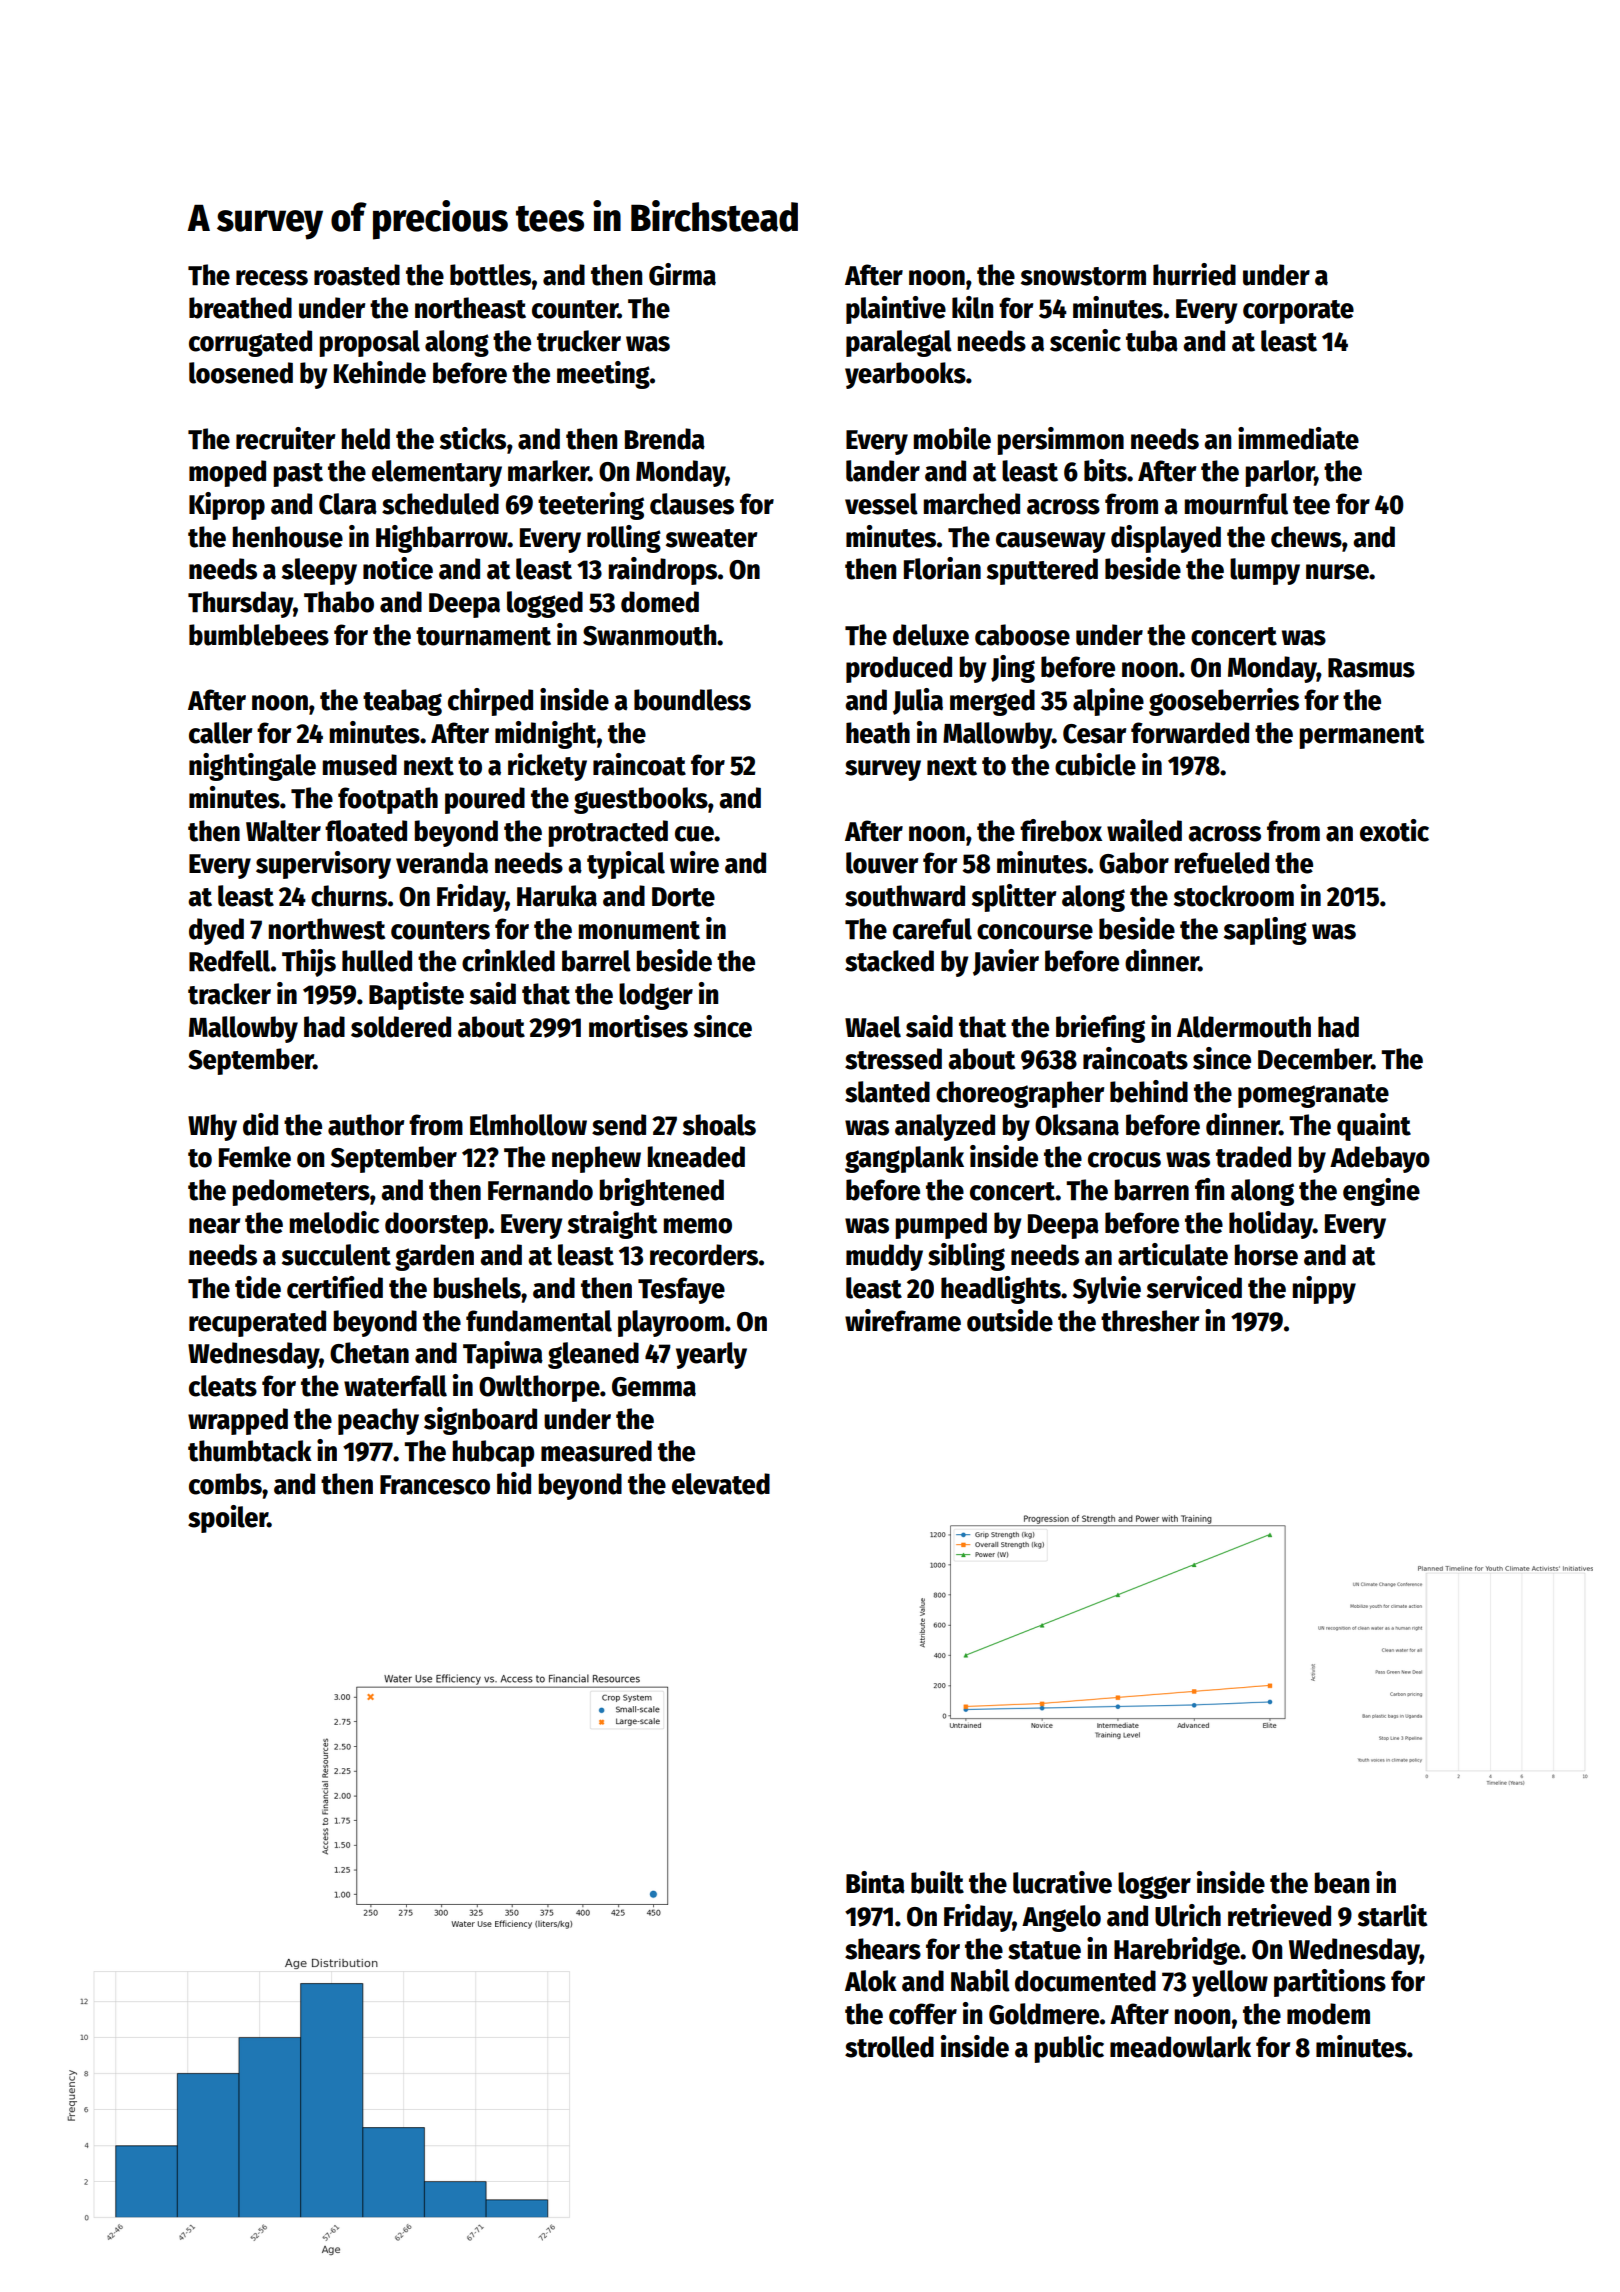 The width and height of the image is (1620, 2292). I want to click on logged, so click(545, 604).
